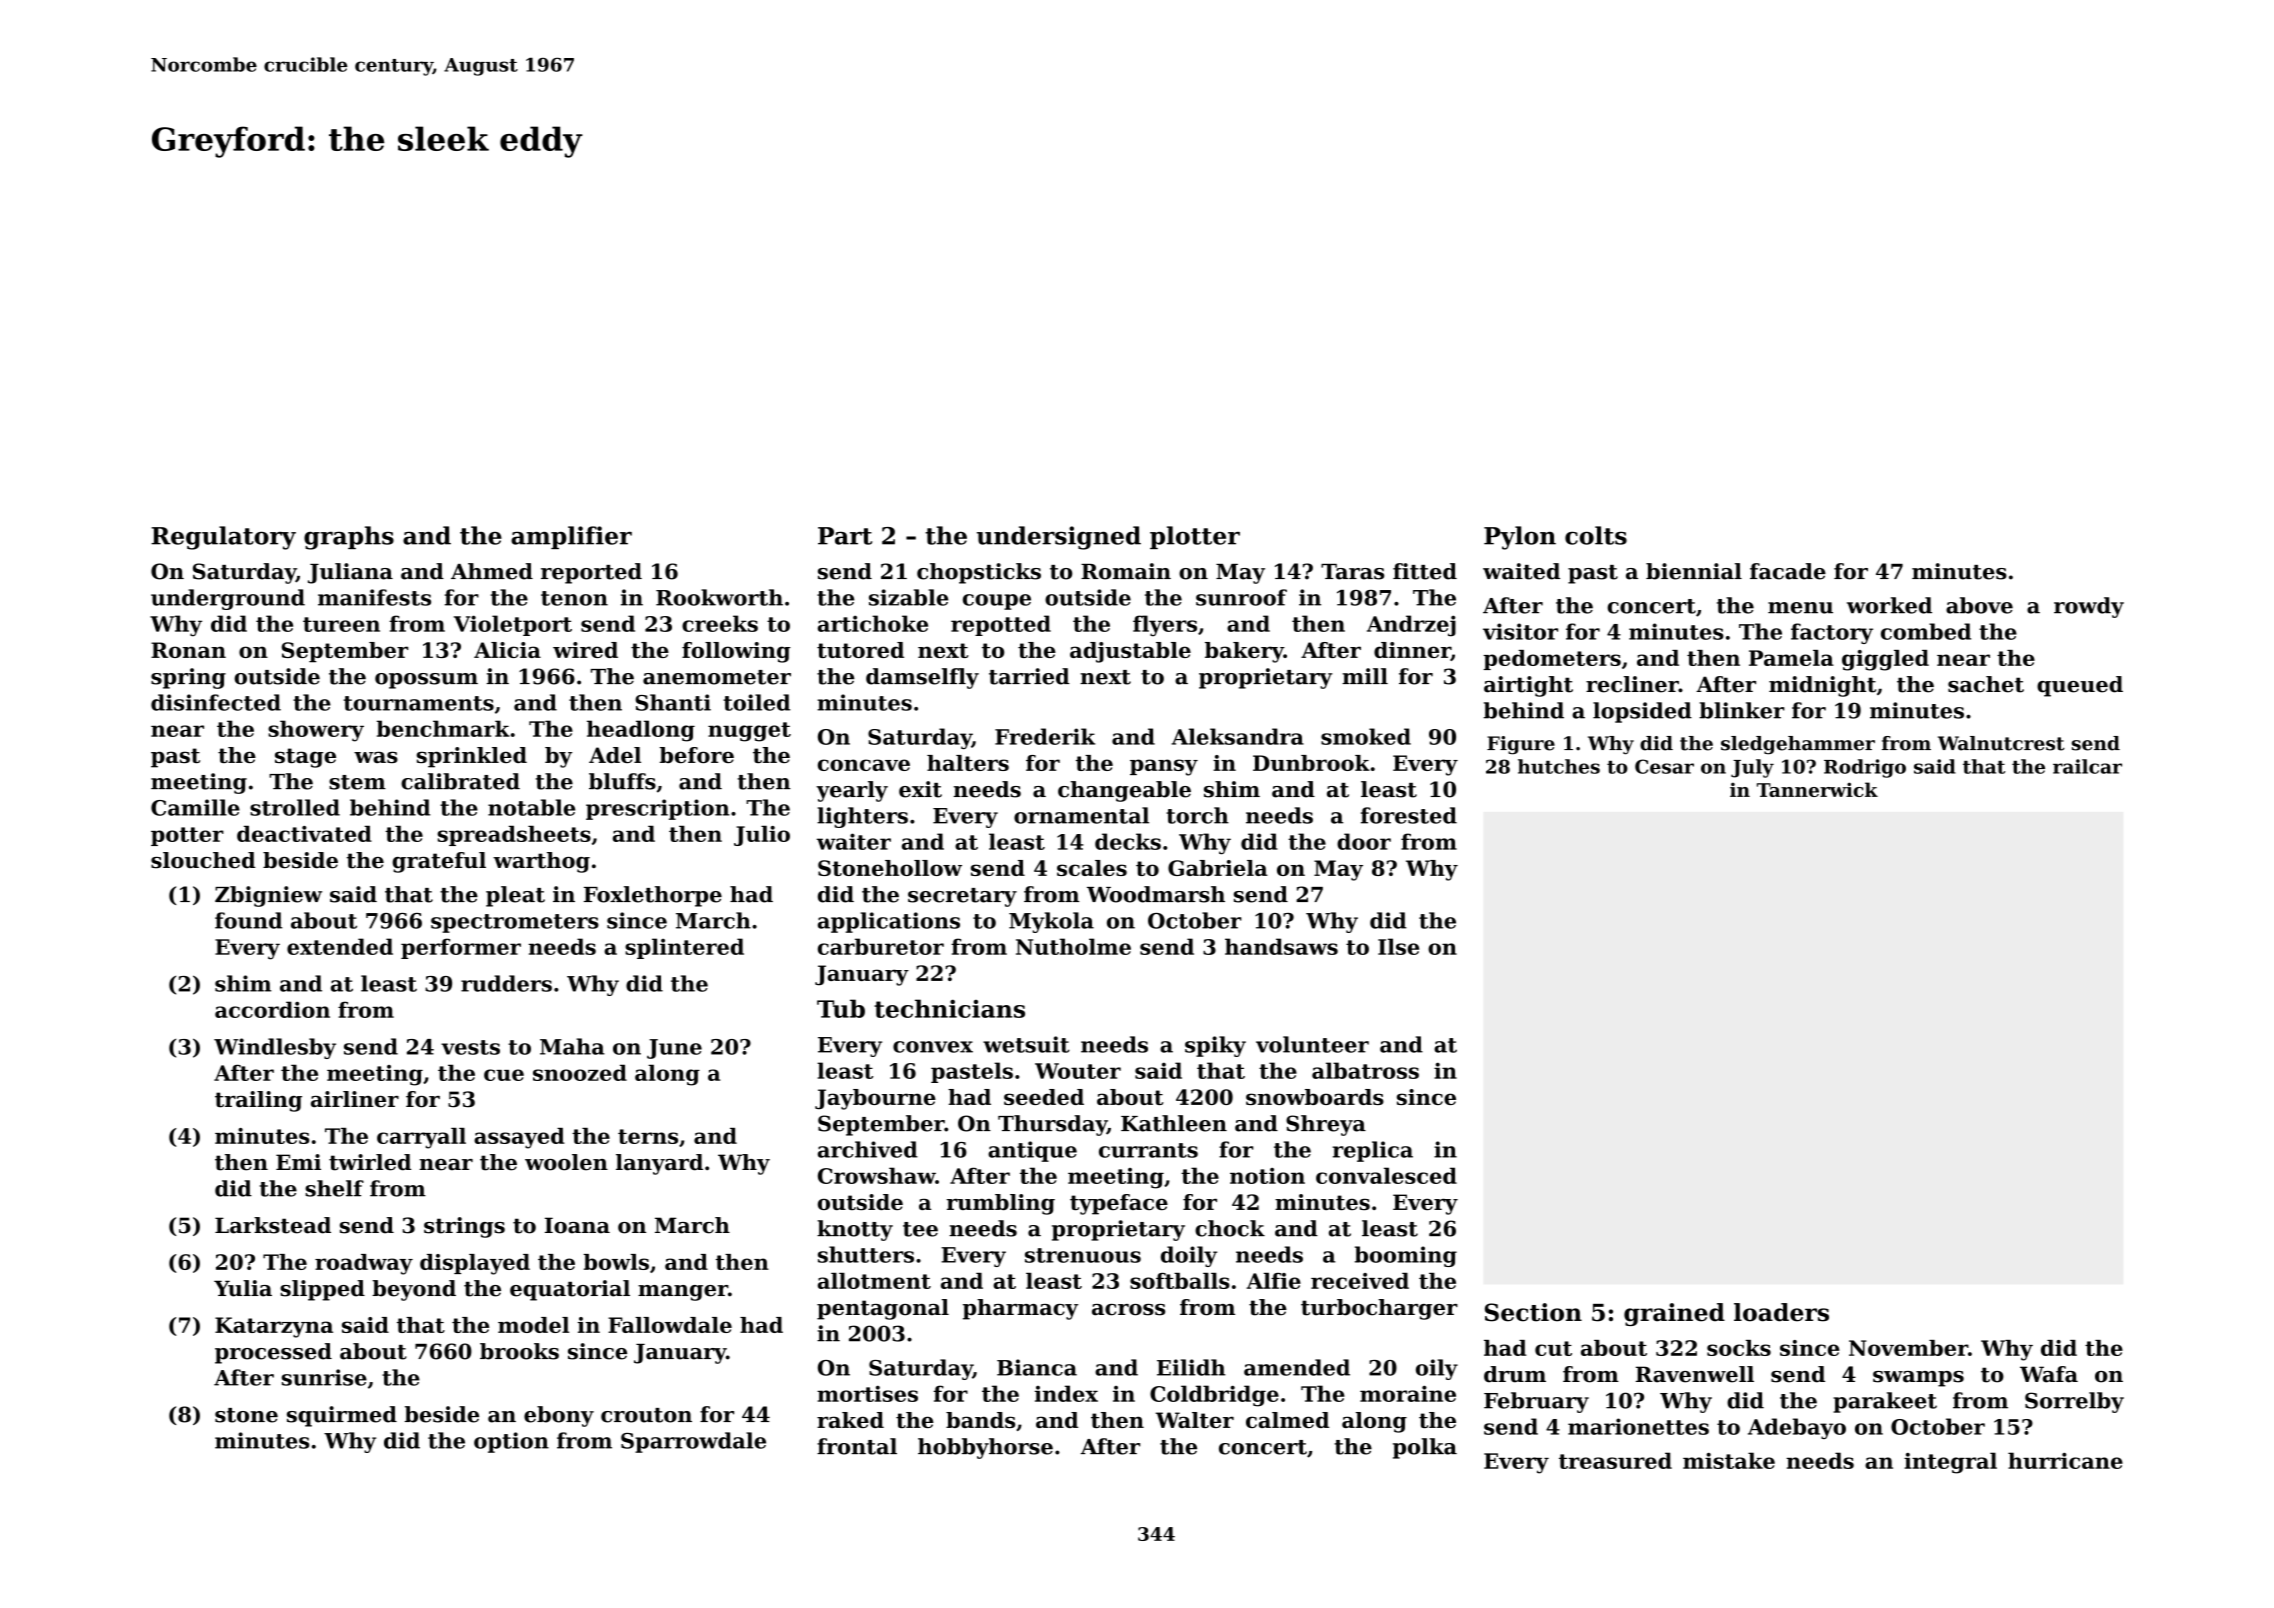 The width and height of the document is (2274, 1608). Describe the element at coordinates (268, 896) in the document. I see `Zbigniew` at that location.
